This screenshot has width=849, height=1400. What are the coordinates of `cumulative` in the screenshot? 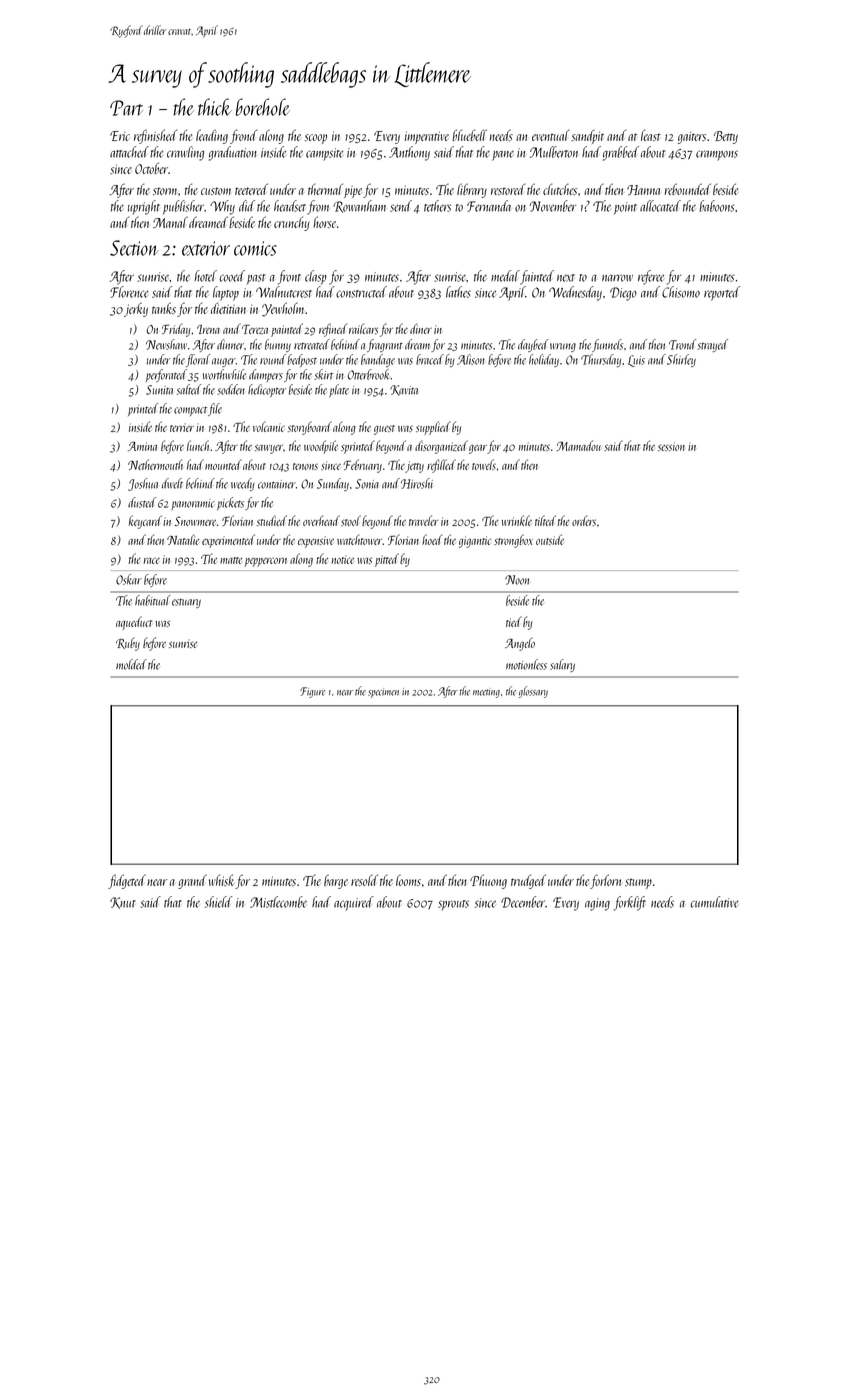 It's located at (715, 902).
